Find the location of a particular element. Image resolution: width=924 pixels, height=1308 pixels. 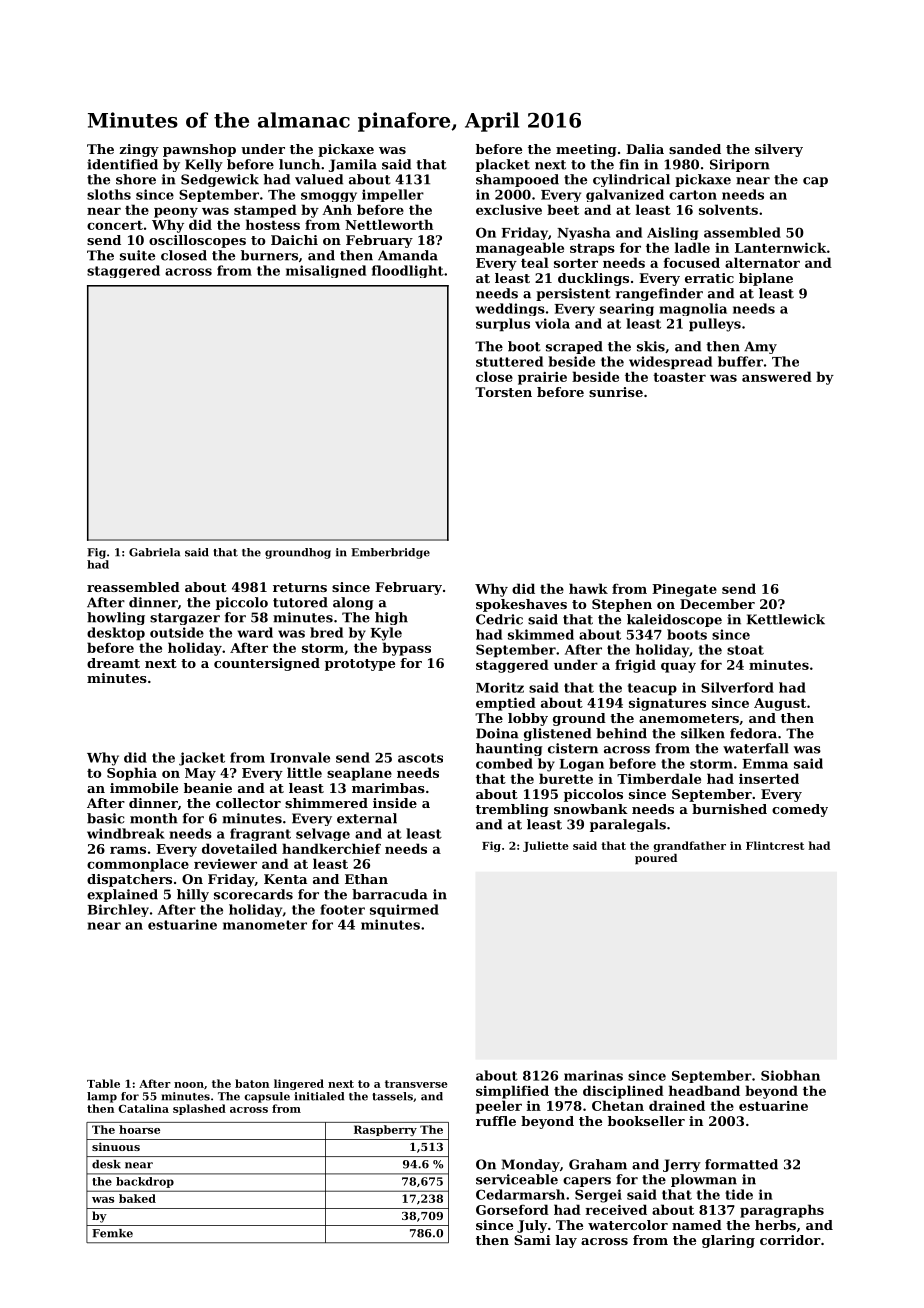

burners is located at coordinates (269, 255).
